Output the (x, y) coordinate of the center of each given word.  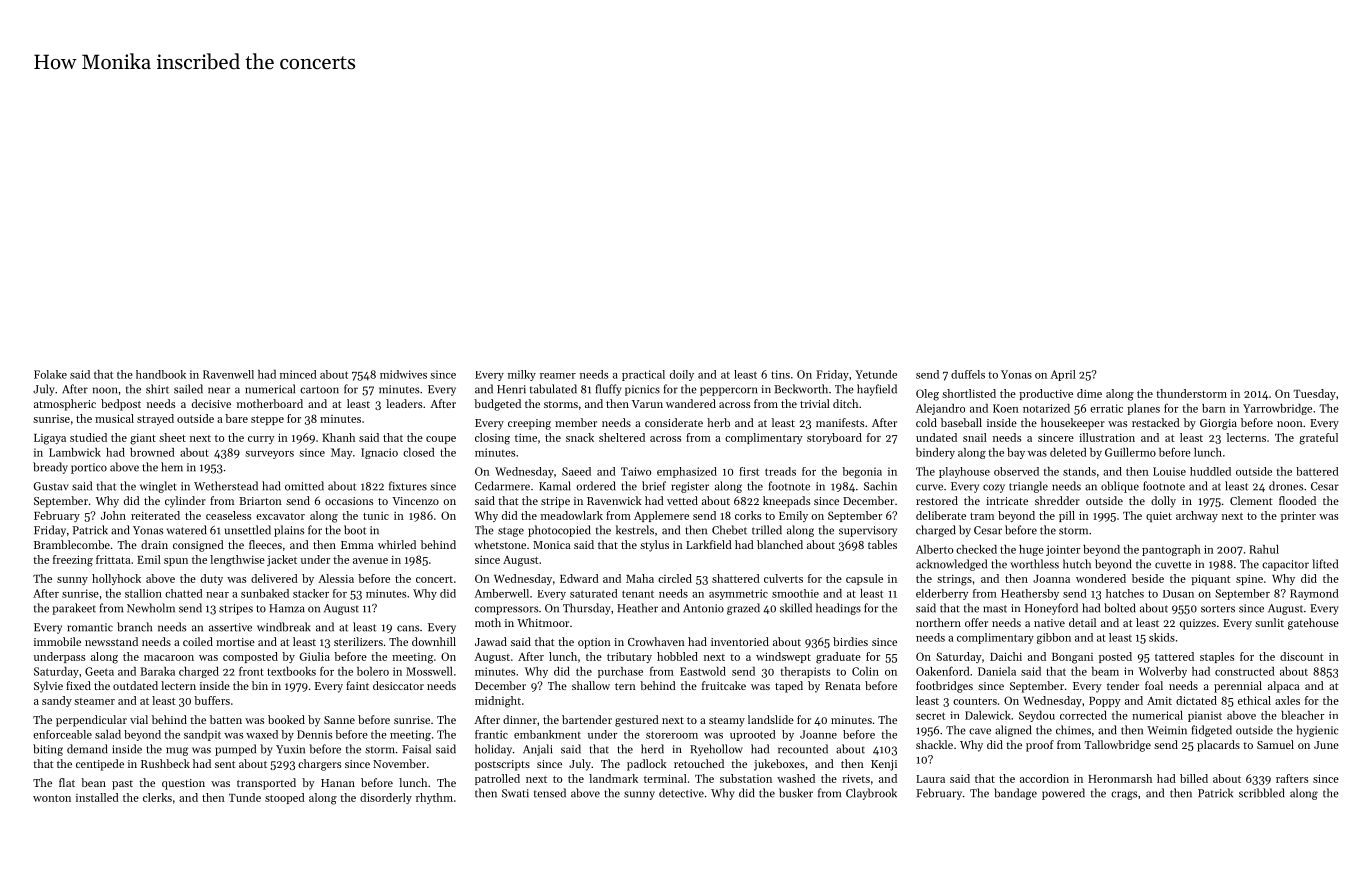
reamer (558, 376)
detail (1082, 622)
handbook (161, 374)
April (1063, 375)
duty (212, 579)
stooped (285, 798)
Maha (640, 578)
